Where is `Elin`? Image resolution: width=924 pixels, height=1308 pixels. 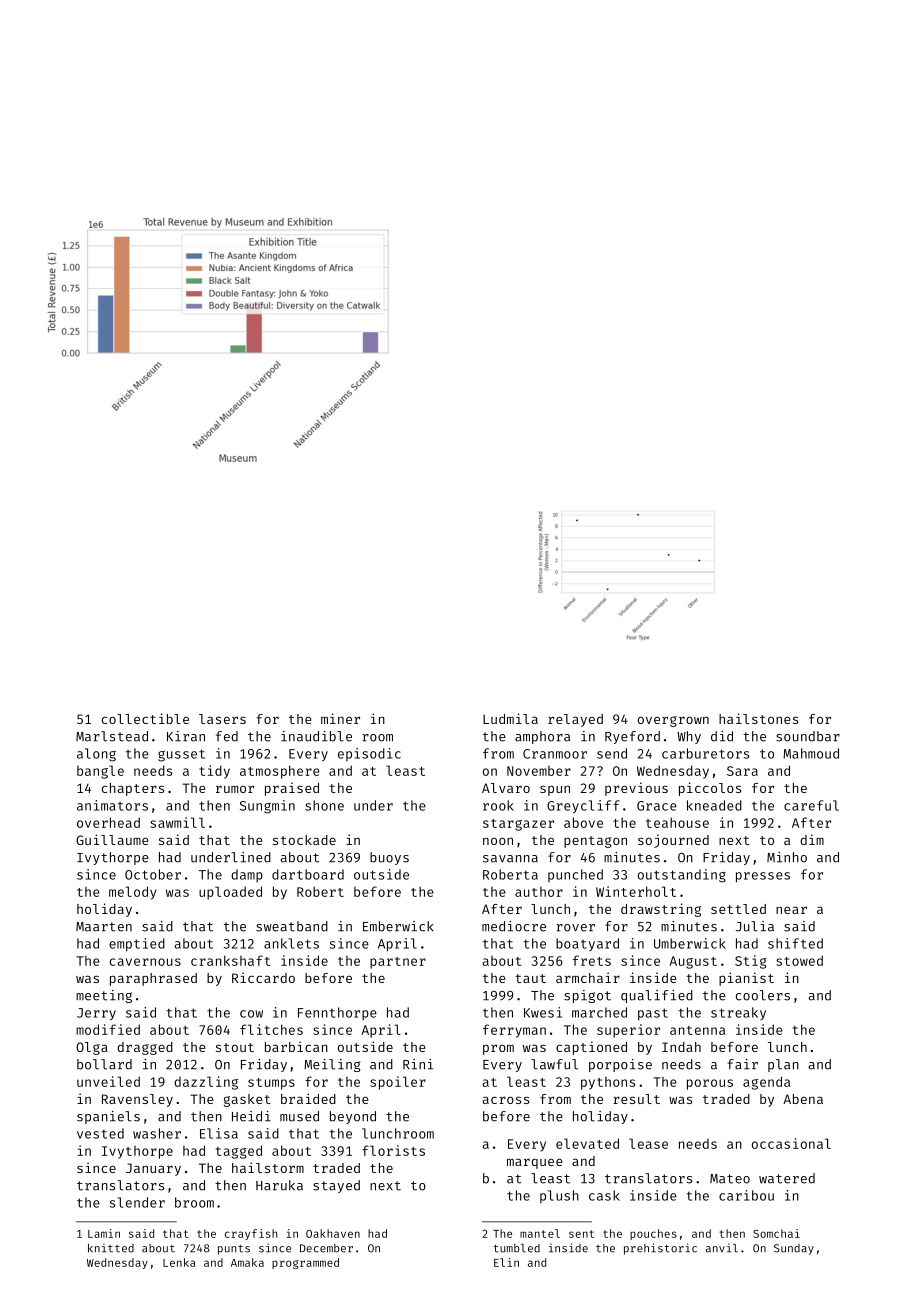 Elin is located at coordinates (506, 1262).
